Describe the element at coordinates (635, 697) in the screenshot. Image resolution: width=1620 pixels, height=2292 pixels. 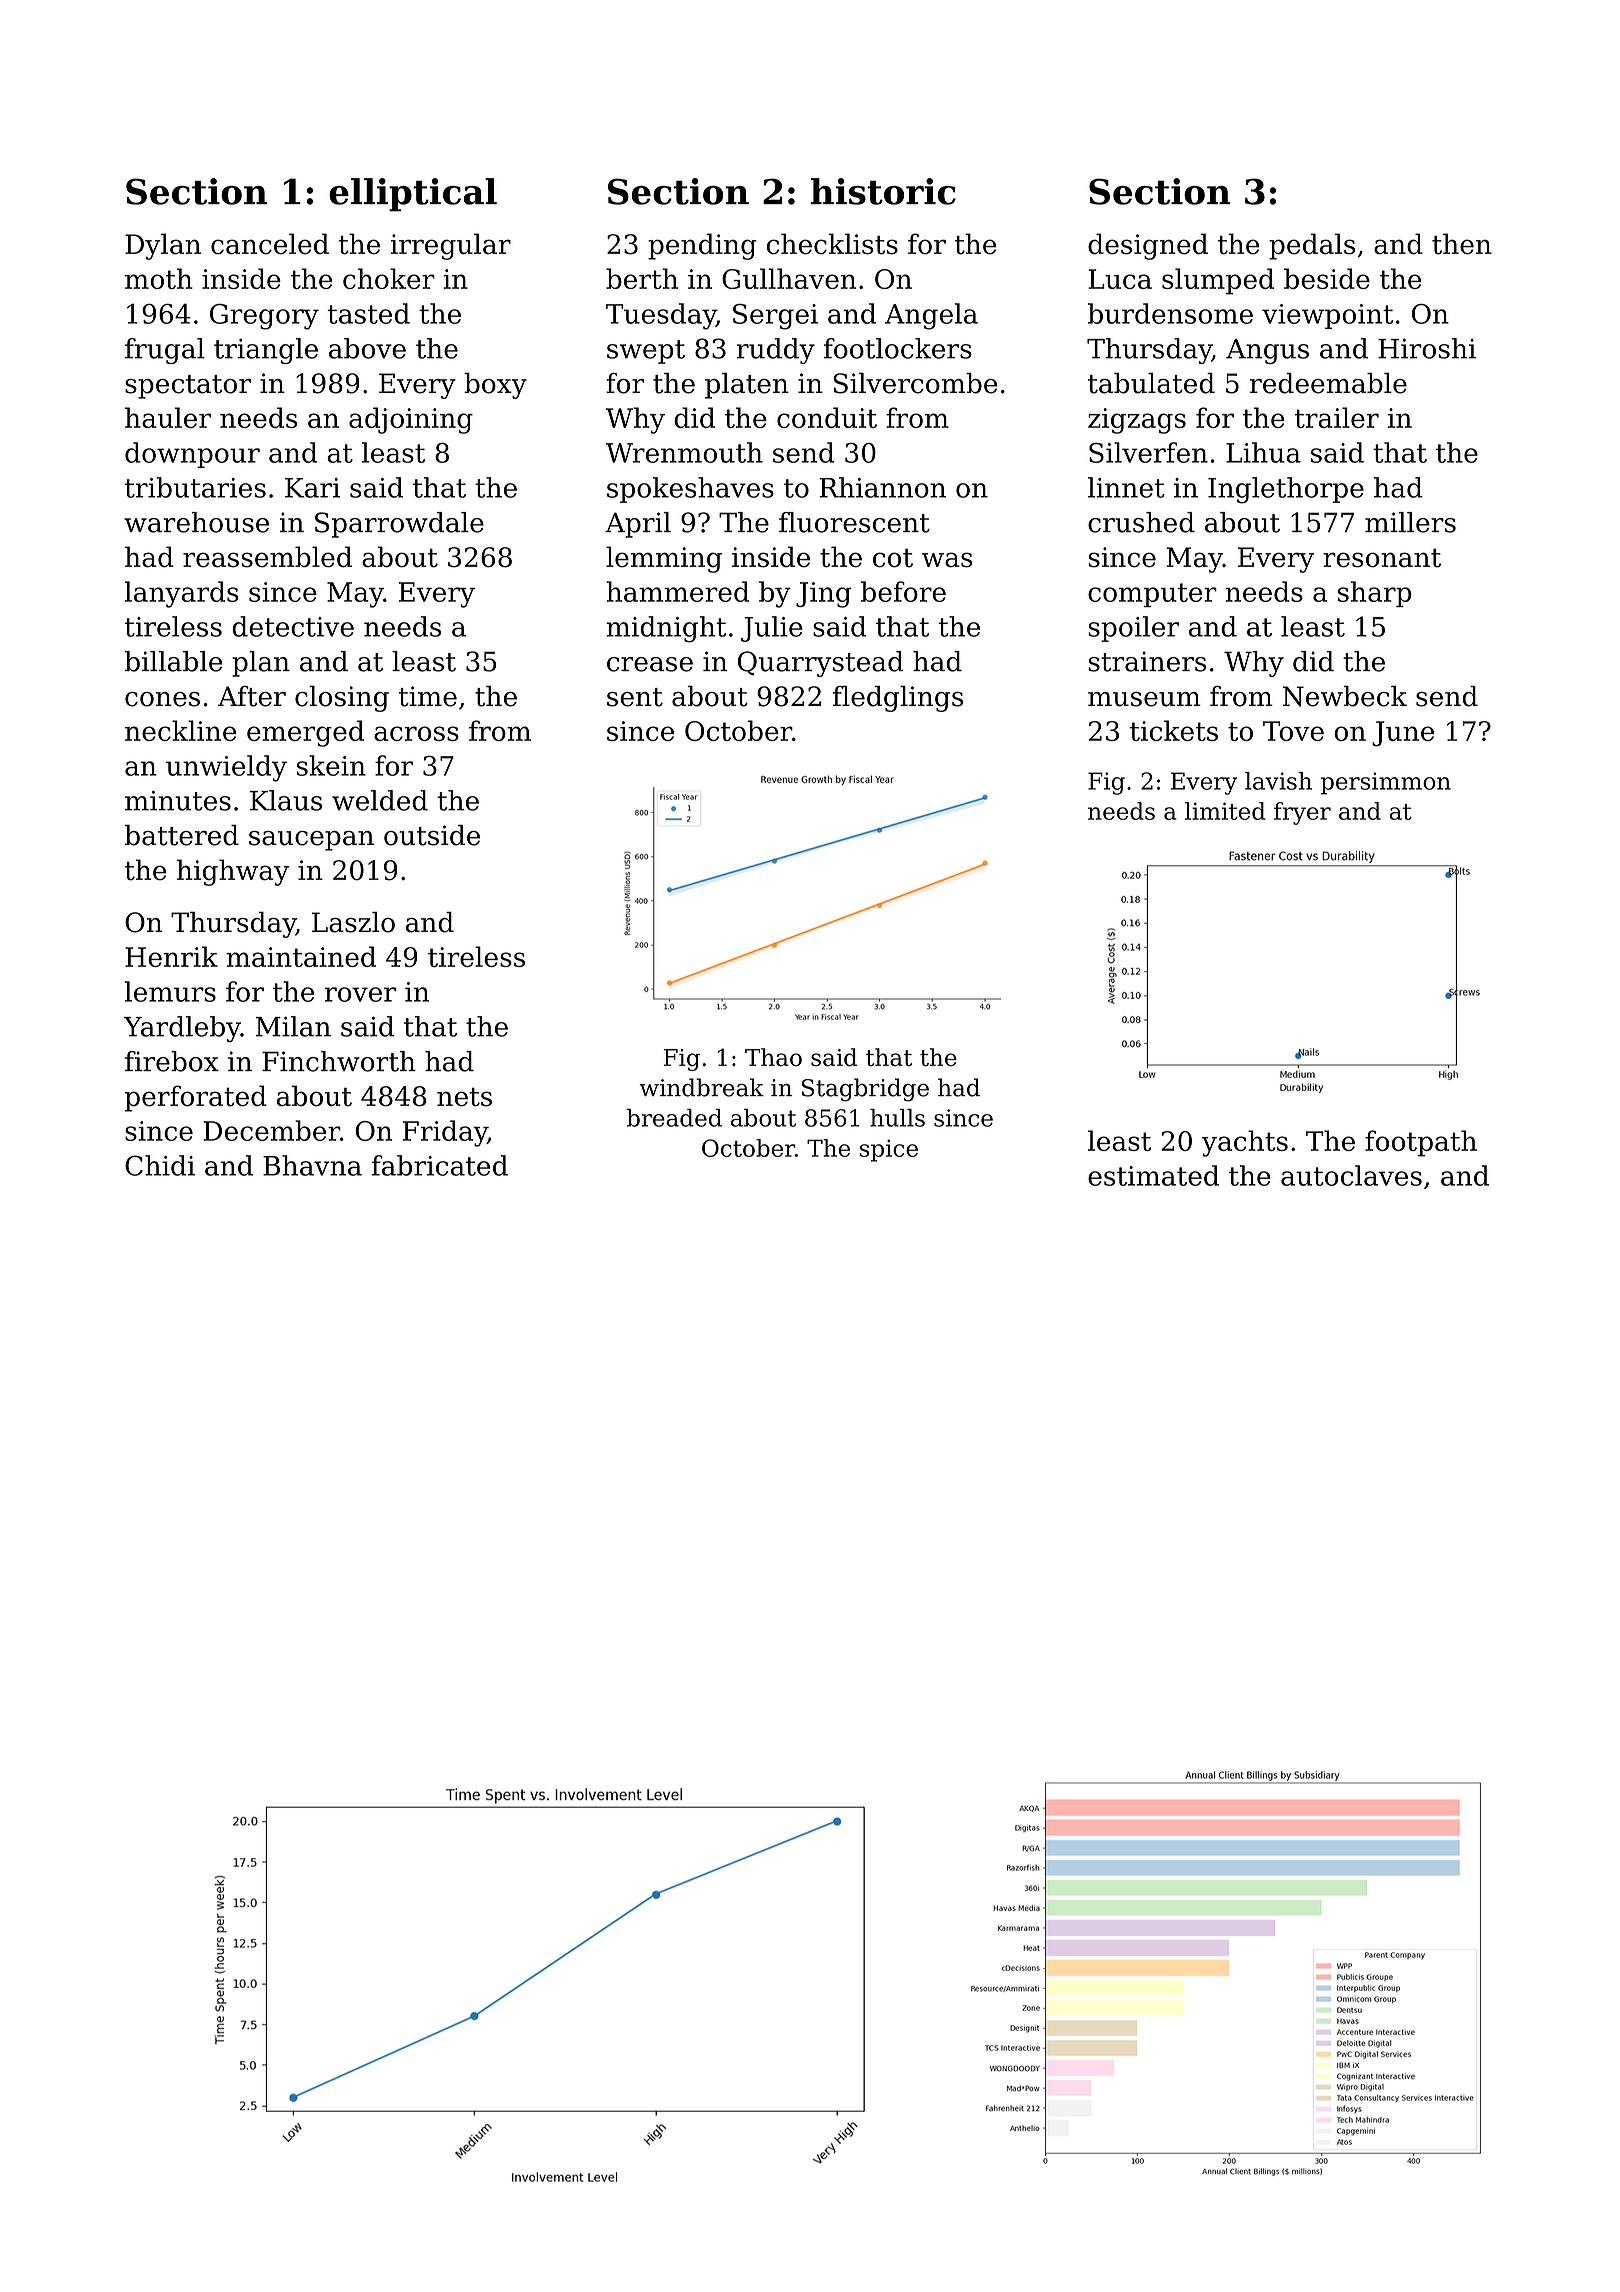
I see `sent` at that location.
